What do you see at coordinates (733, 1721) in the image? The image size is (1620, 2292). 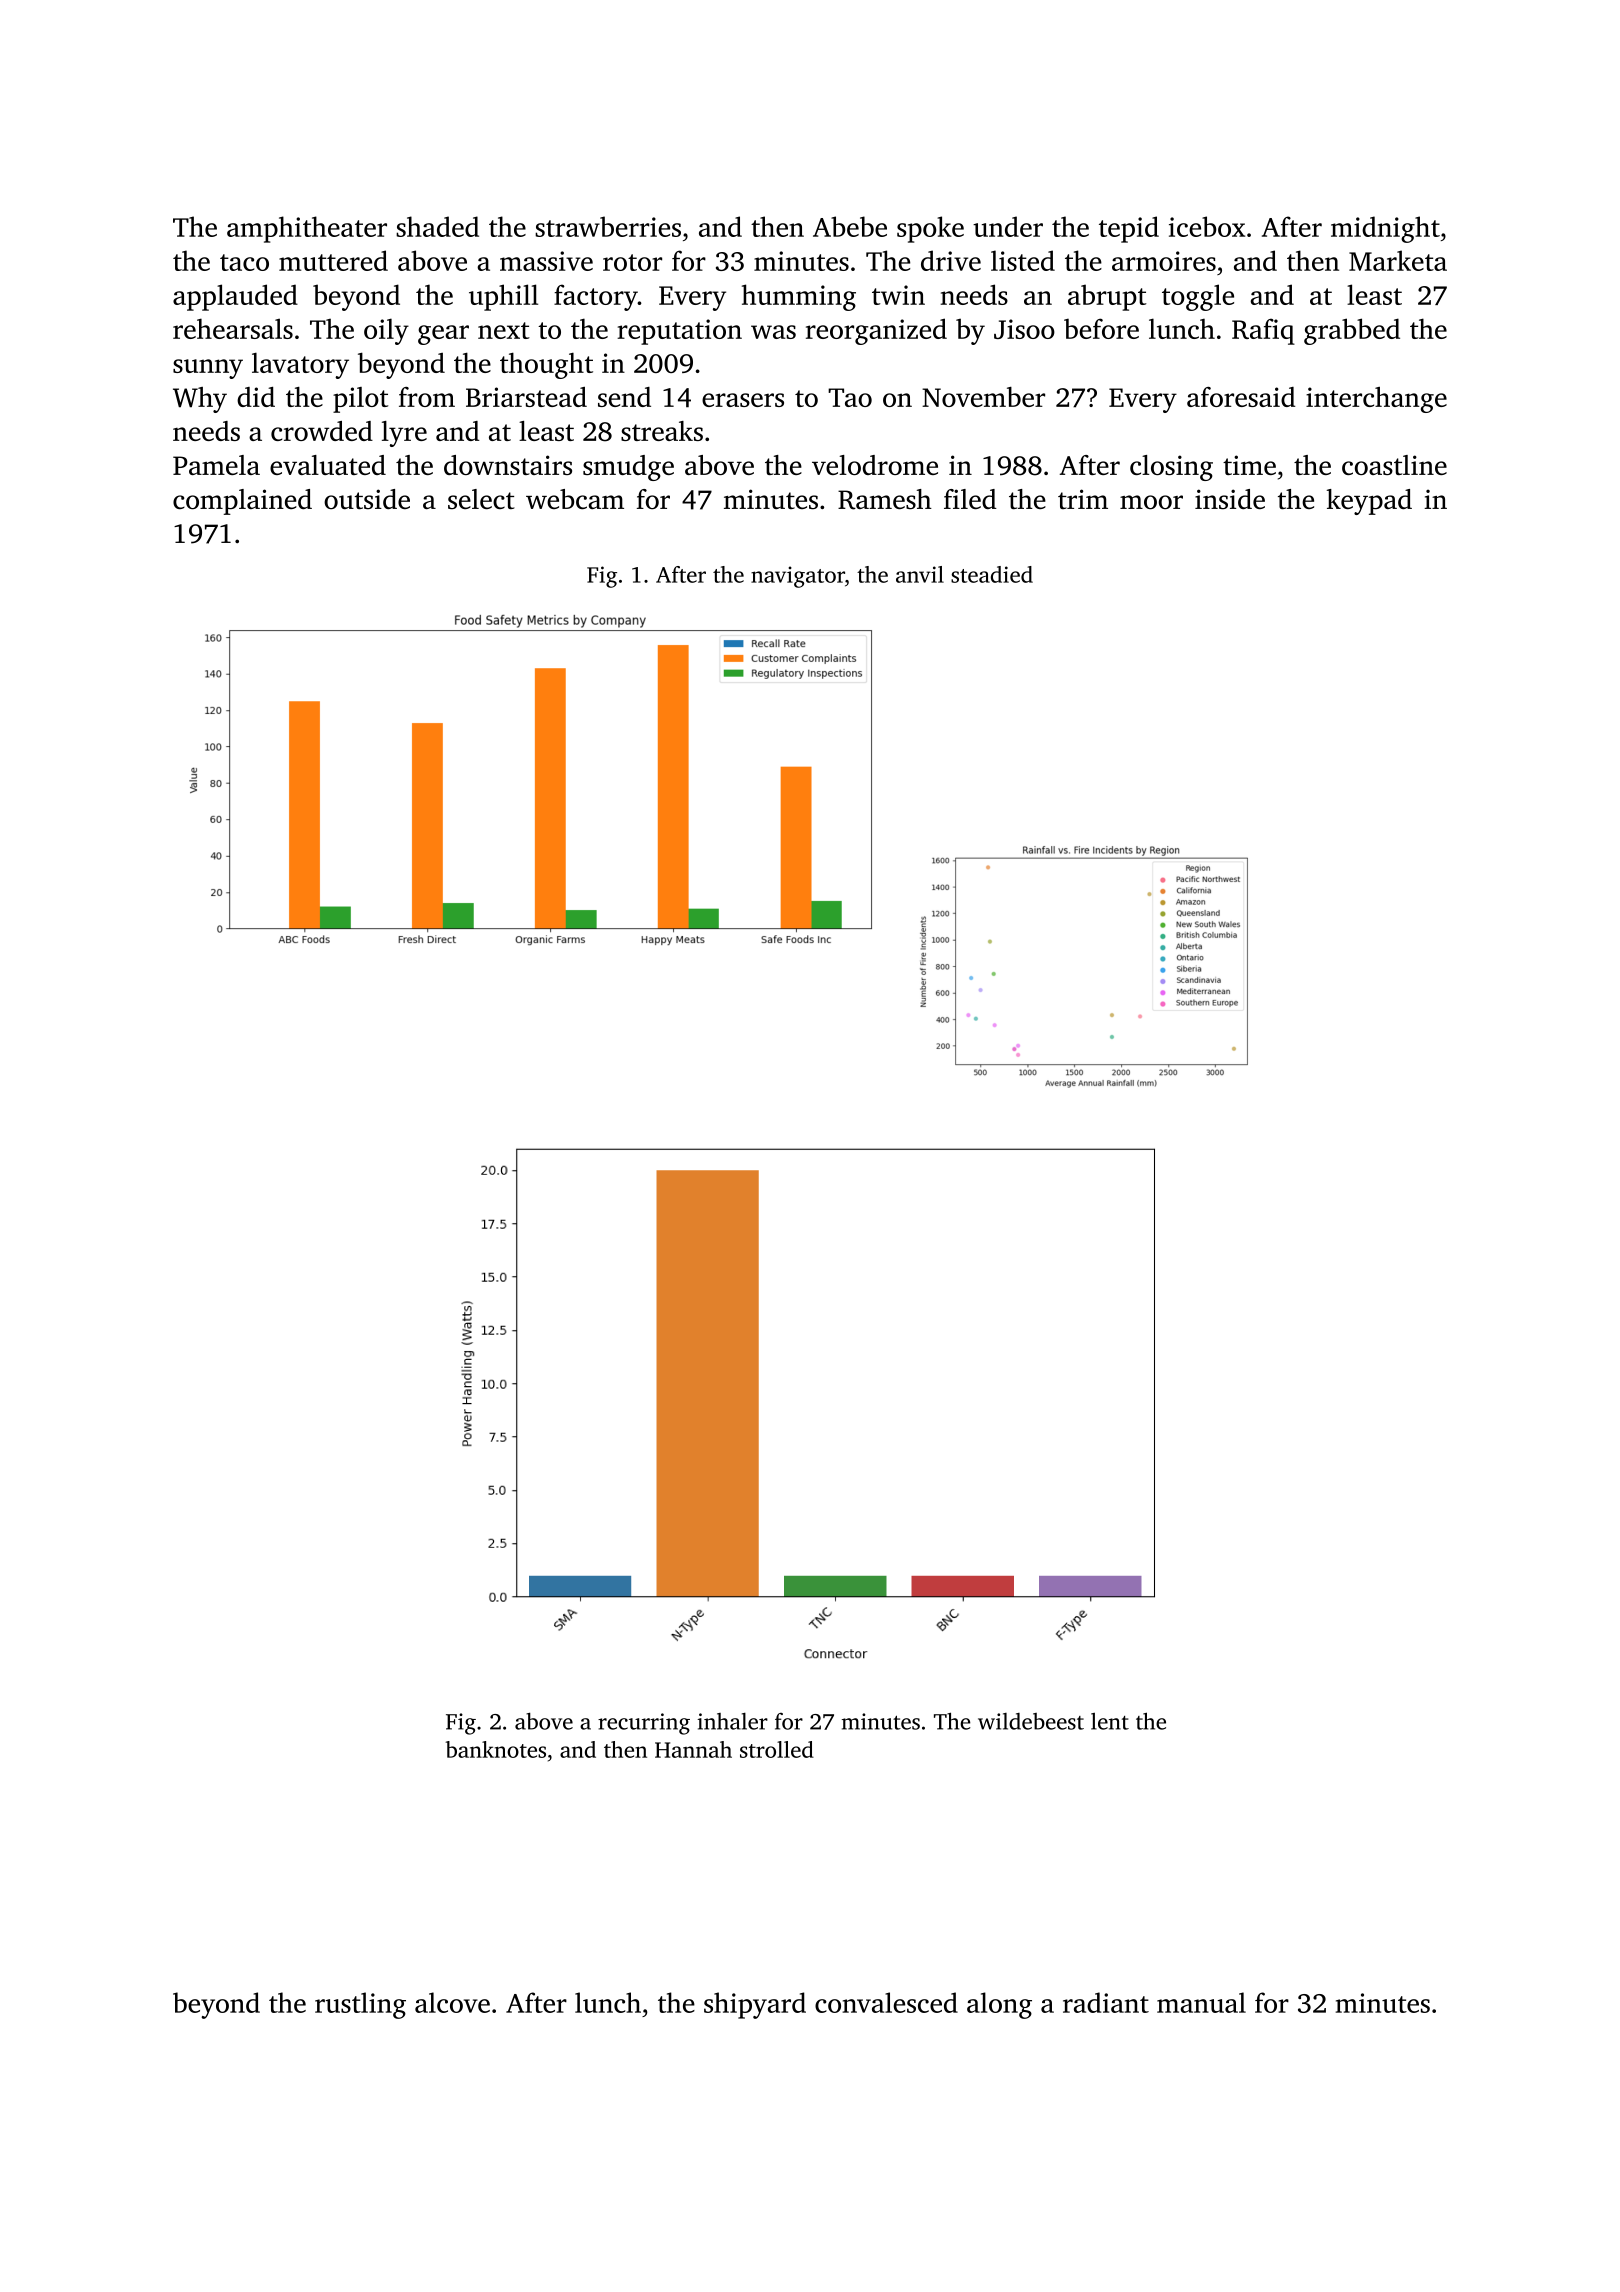 I see `inhaler` at bounding box center [733, 1721].
